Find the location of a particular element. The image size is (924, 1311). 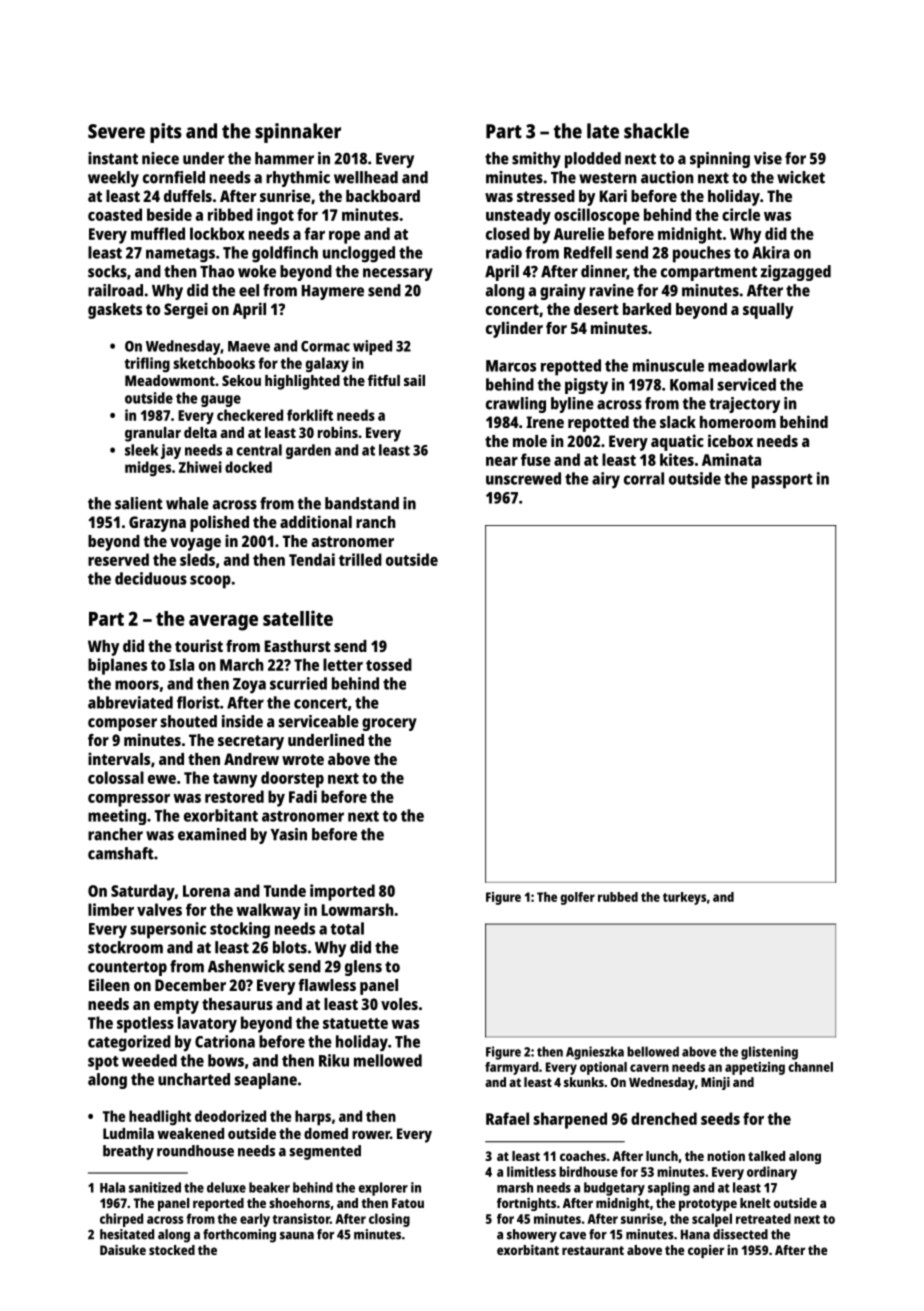

bellowed is located at coordinates (653, 1051).
